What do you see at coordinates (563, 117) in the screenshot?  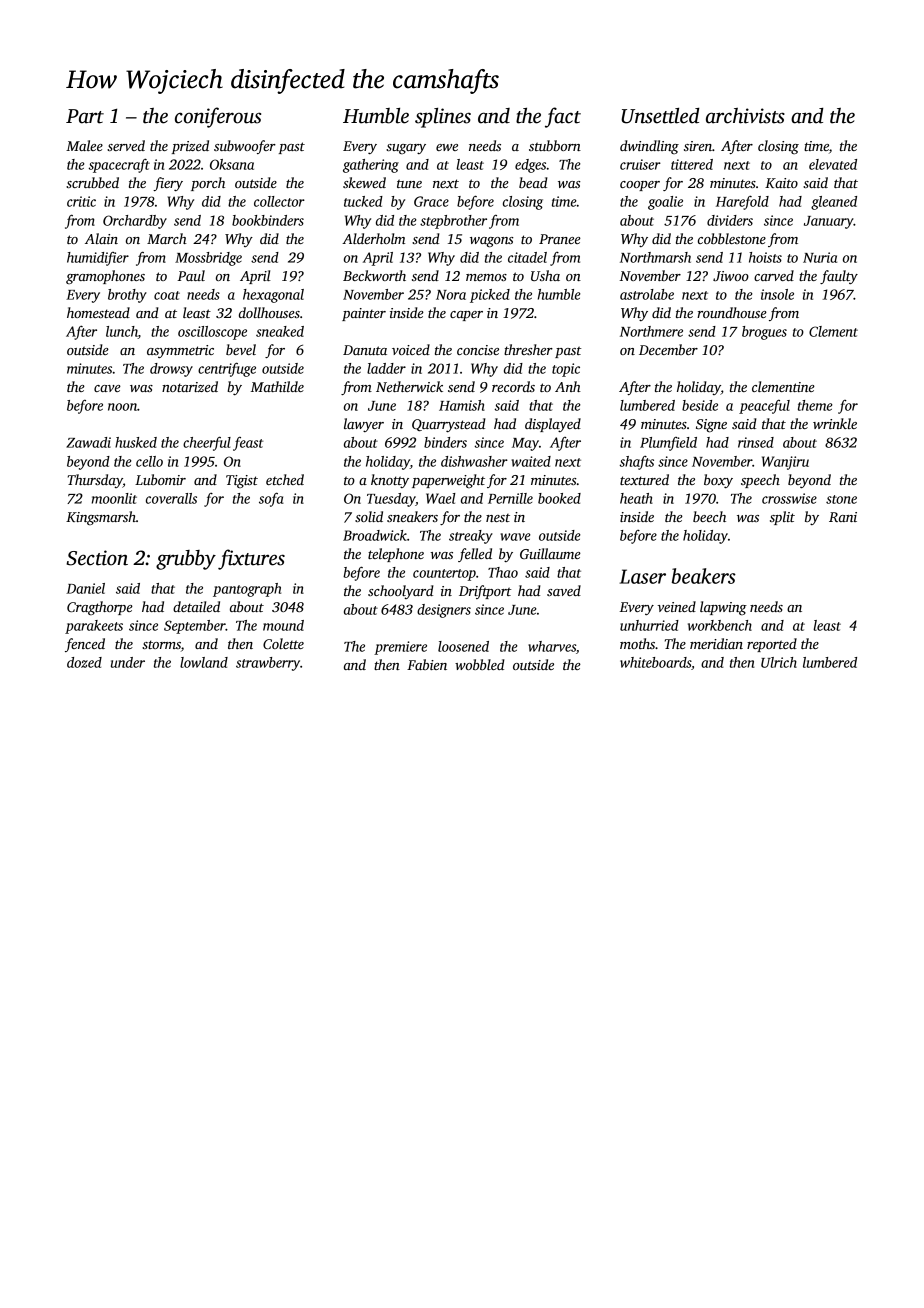 I see `fact` at bounding box center [563, 117].
